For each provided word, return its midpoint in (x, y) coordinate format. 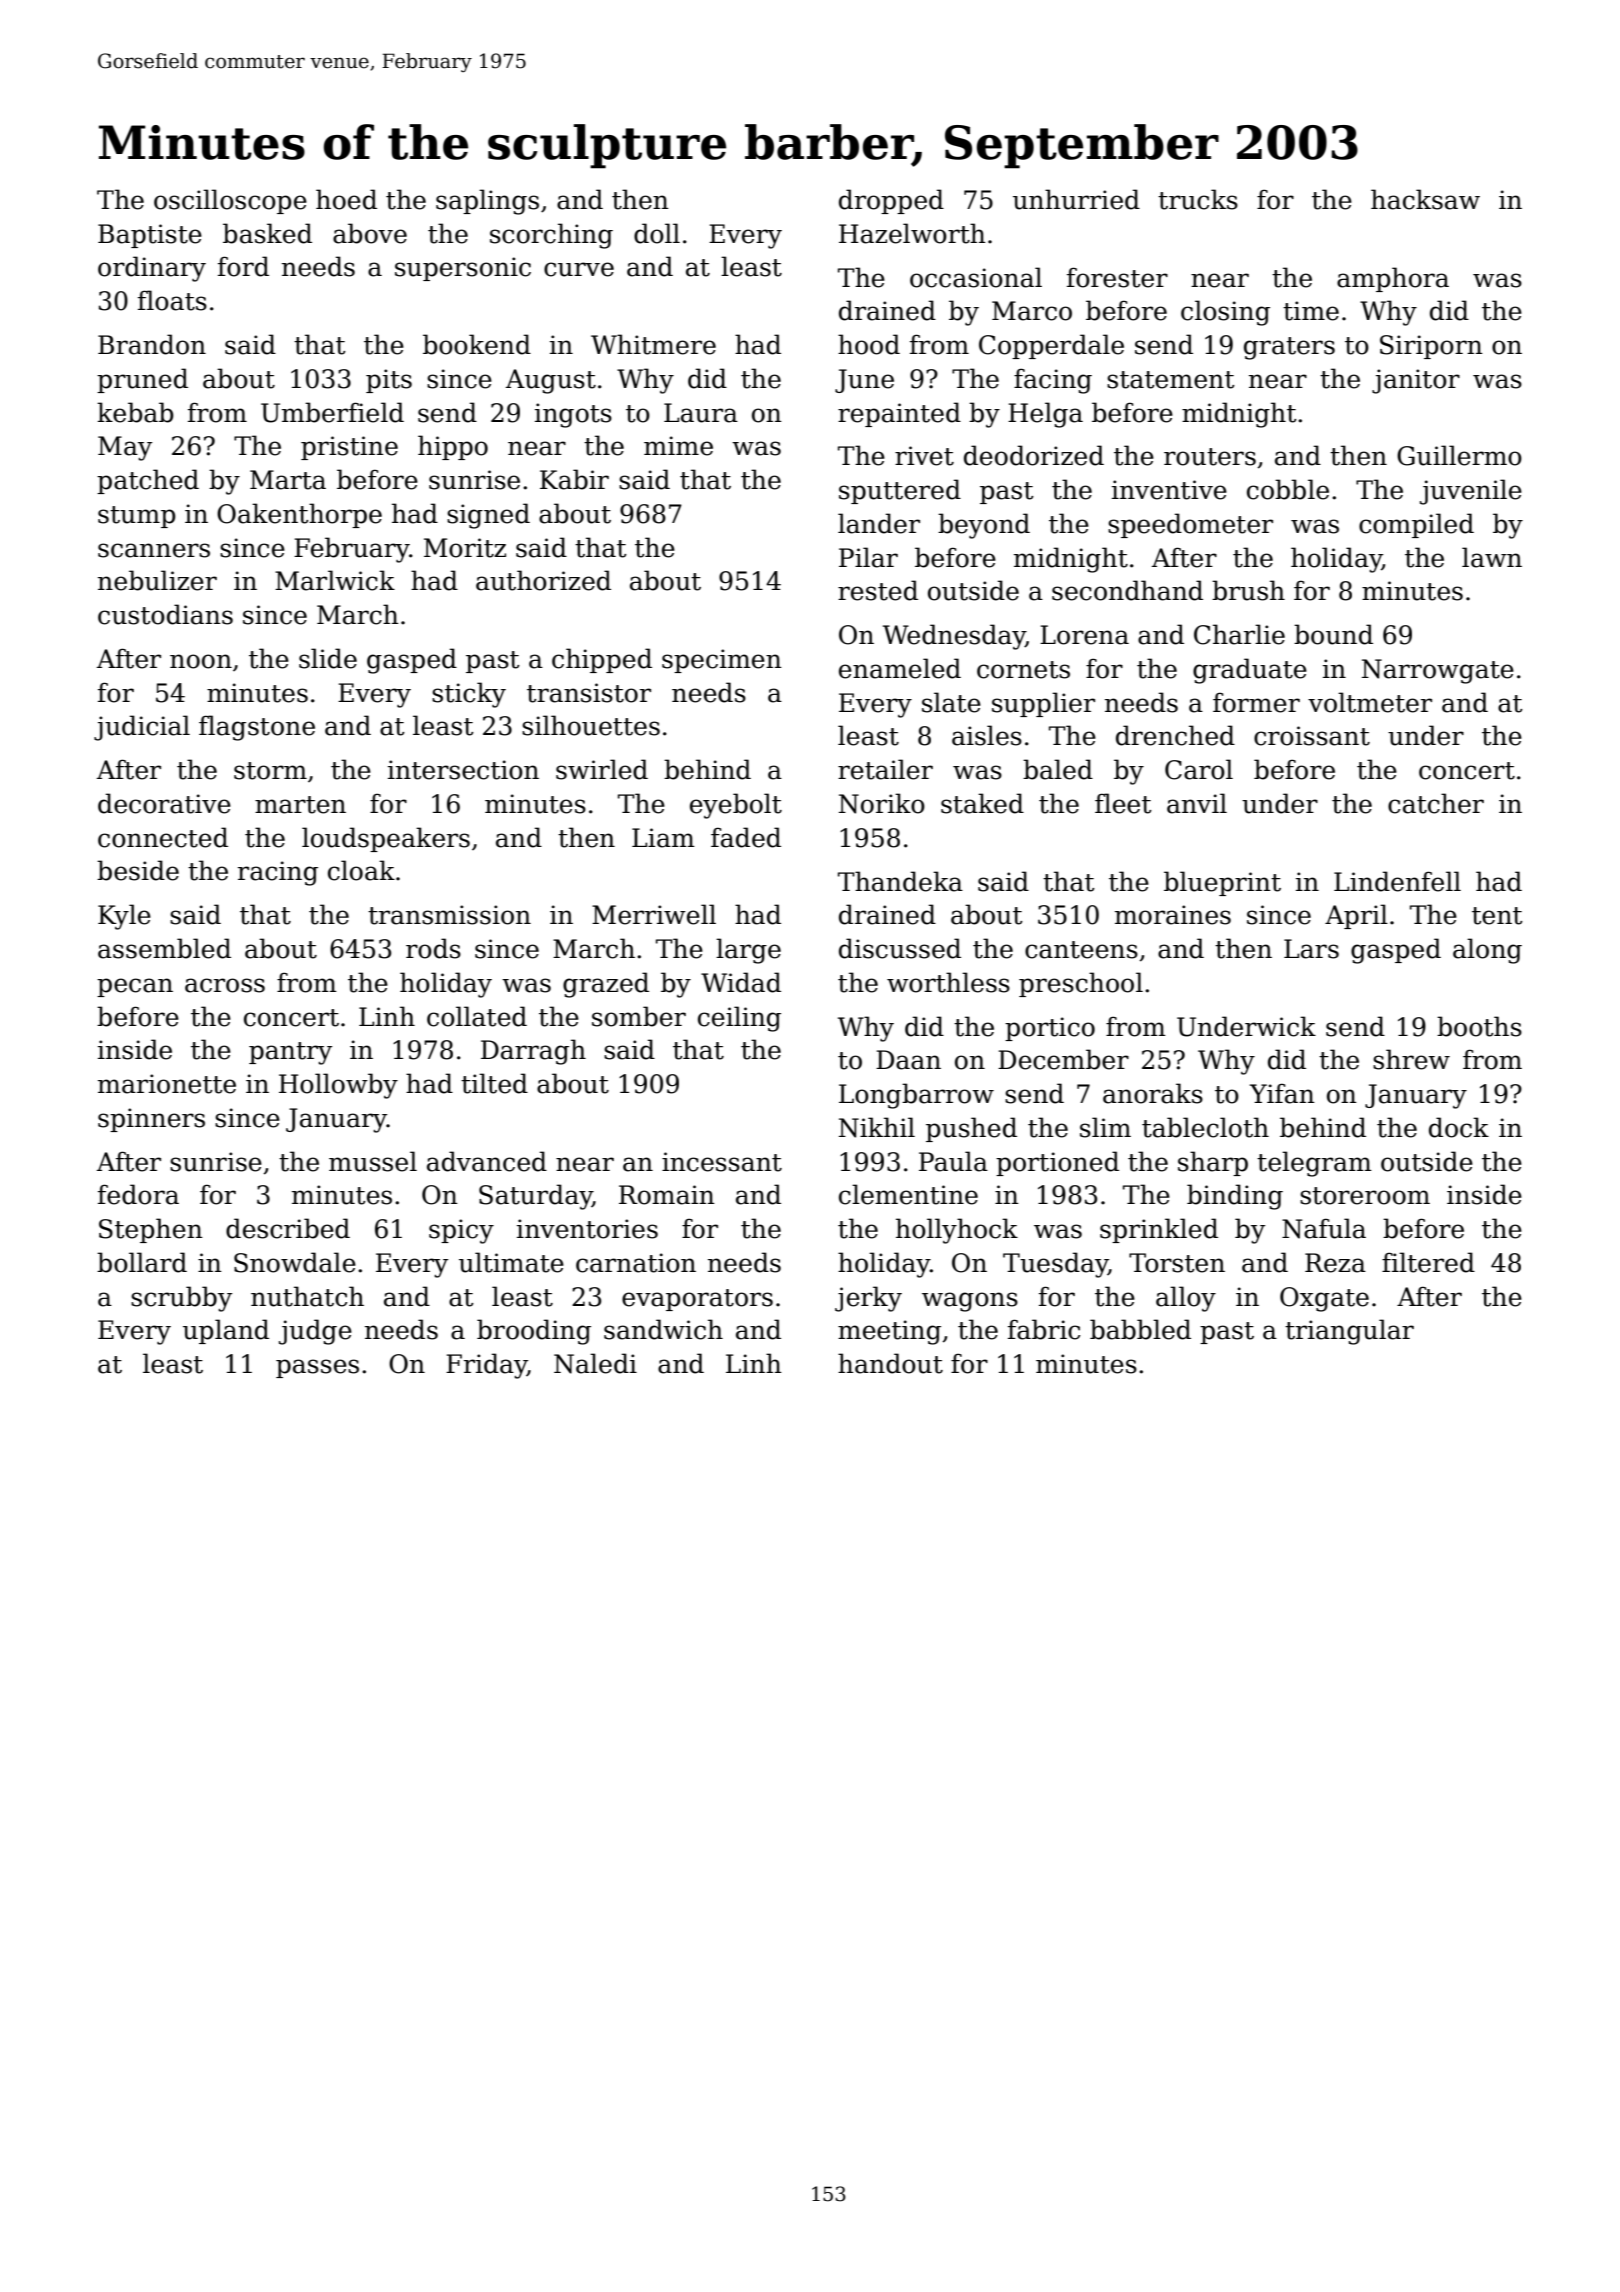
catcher (1436, 803)
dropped (891, 201)
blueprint (1222, 883)
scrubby (181, 1299)
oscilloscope (230, 201)
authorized (543, 580)
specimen (722, 661)
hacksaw (1425, 199)
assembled (164, 948)
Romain (667, 1195)
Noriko (882, 803)
